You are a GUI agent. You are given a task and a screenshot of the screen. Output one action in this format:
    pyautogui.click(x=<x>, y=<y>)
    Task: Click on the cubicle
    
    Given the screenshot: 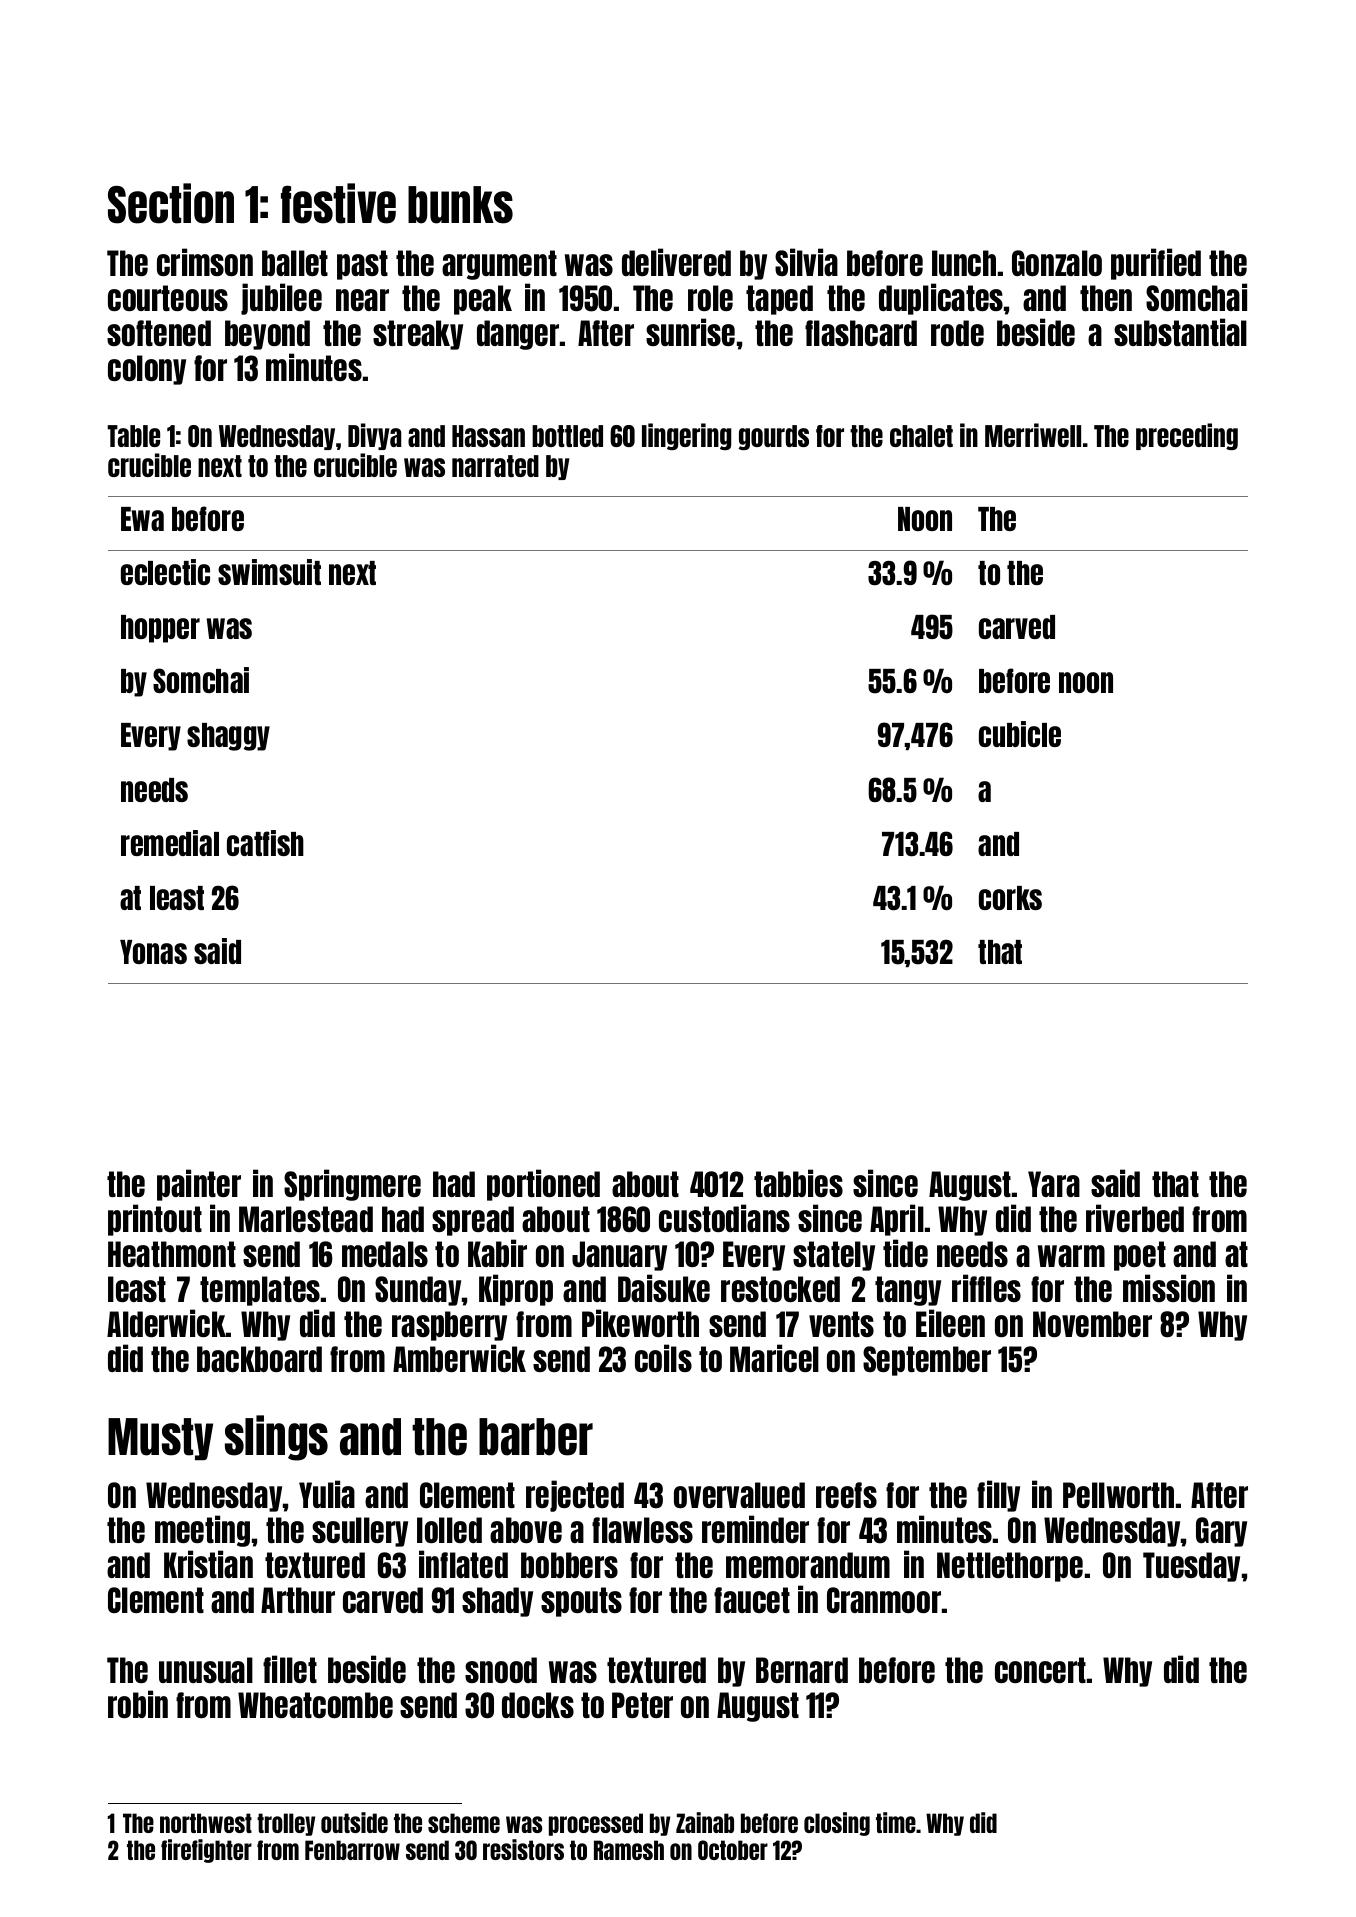 What is the action you would take?
    pyautogui.click(x=1020, y=734)
